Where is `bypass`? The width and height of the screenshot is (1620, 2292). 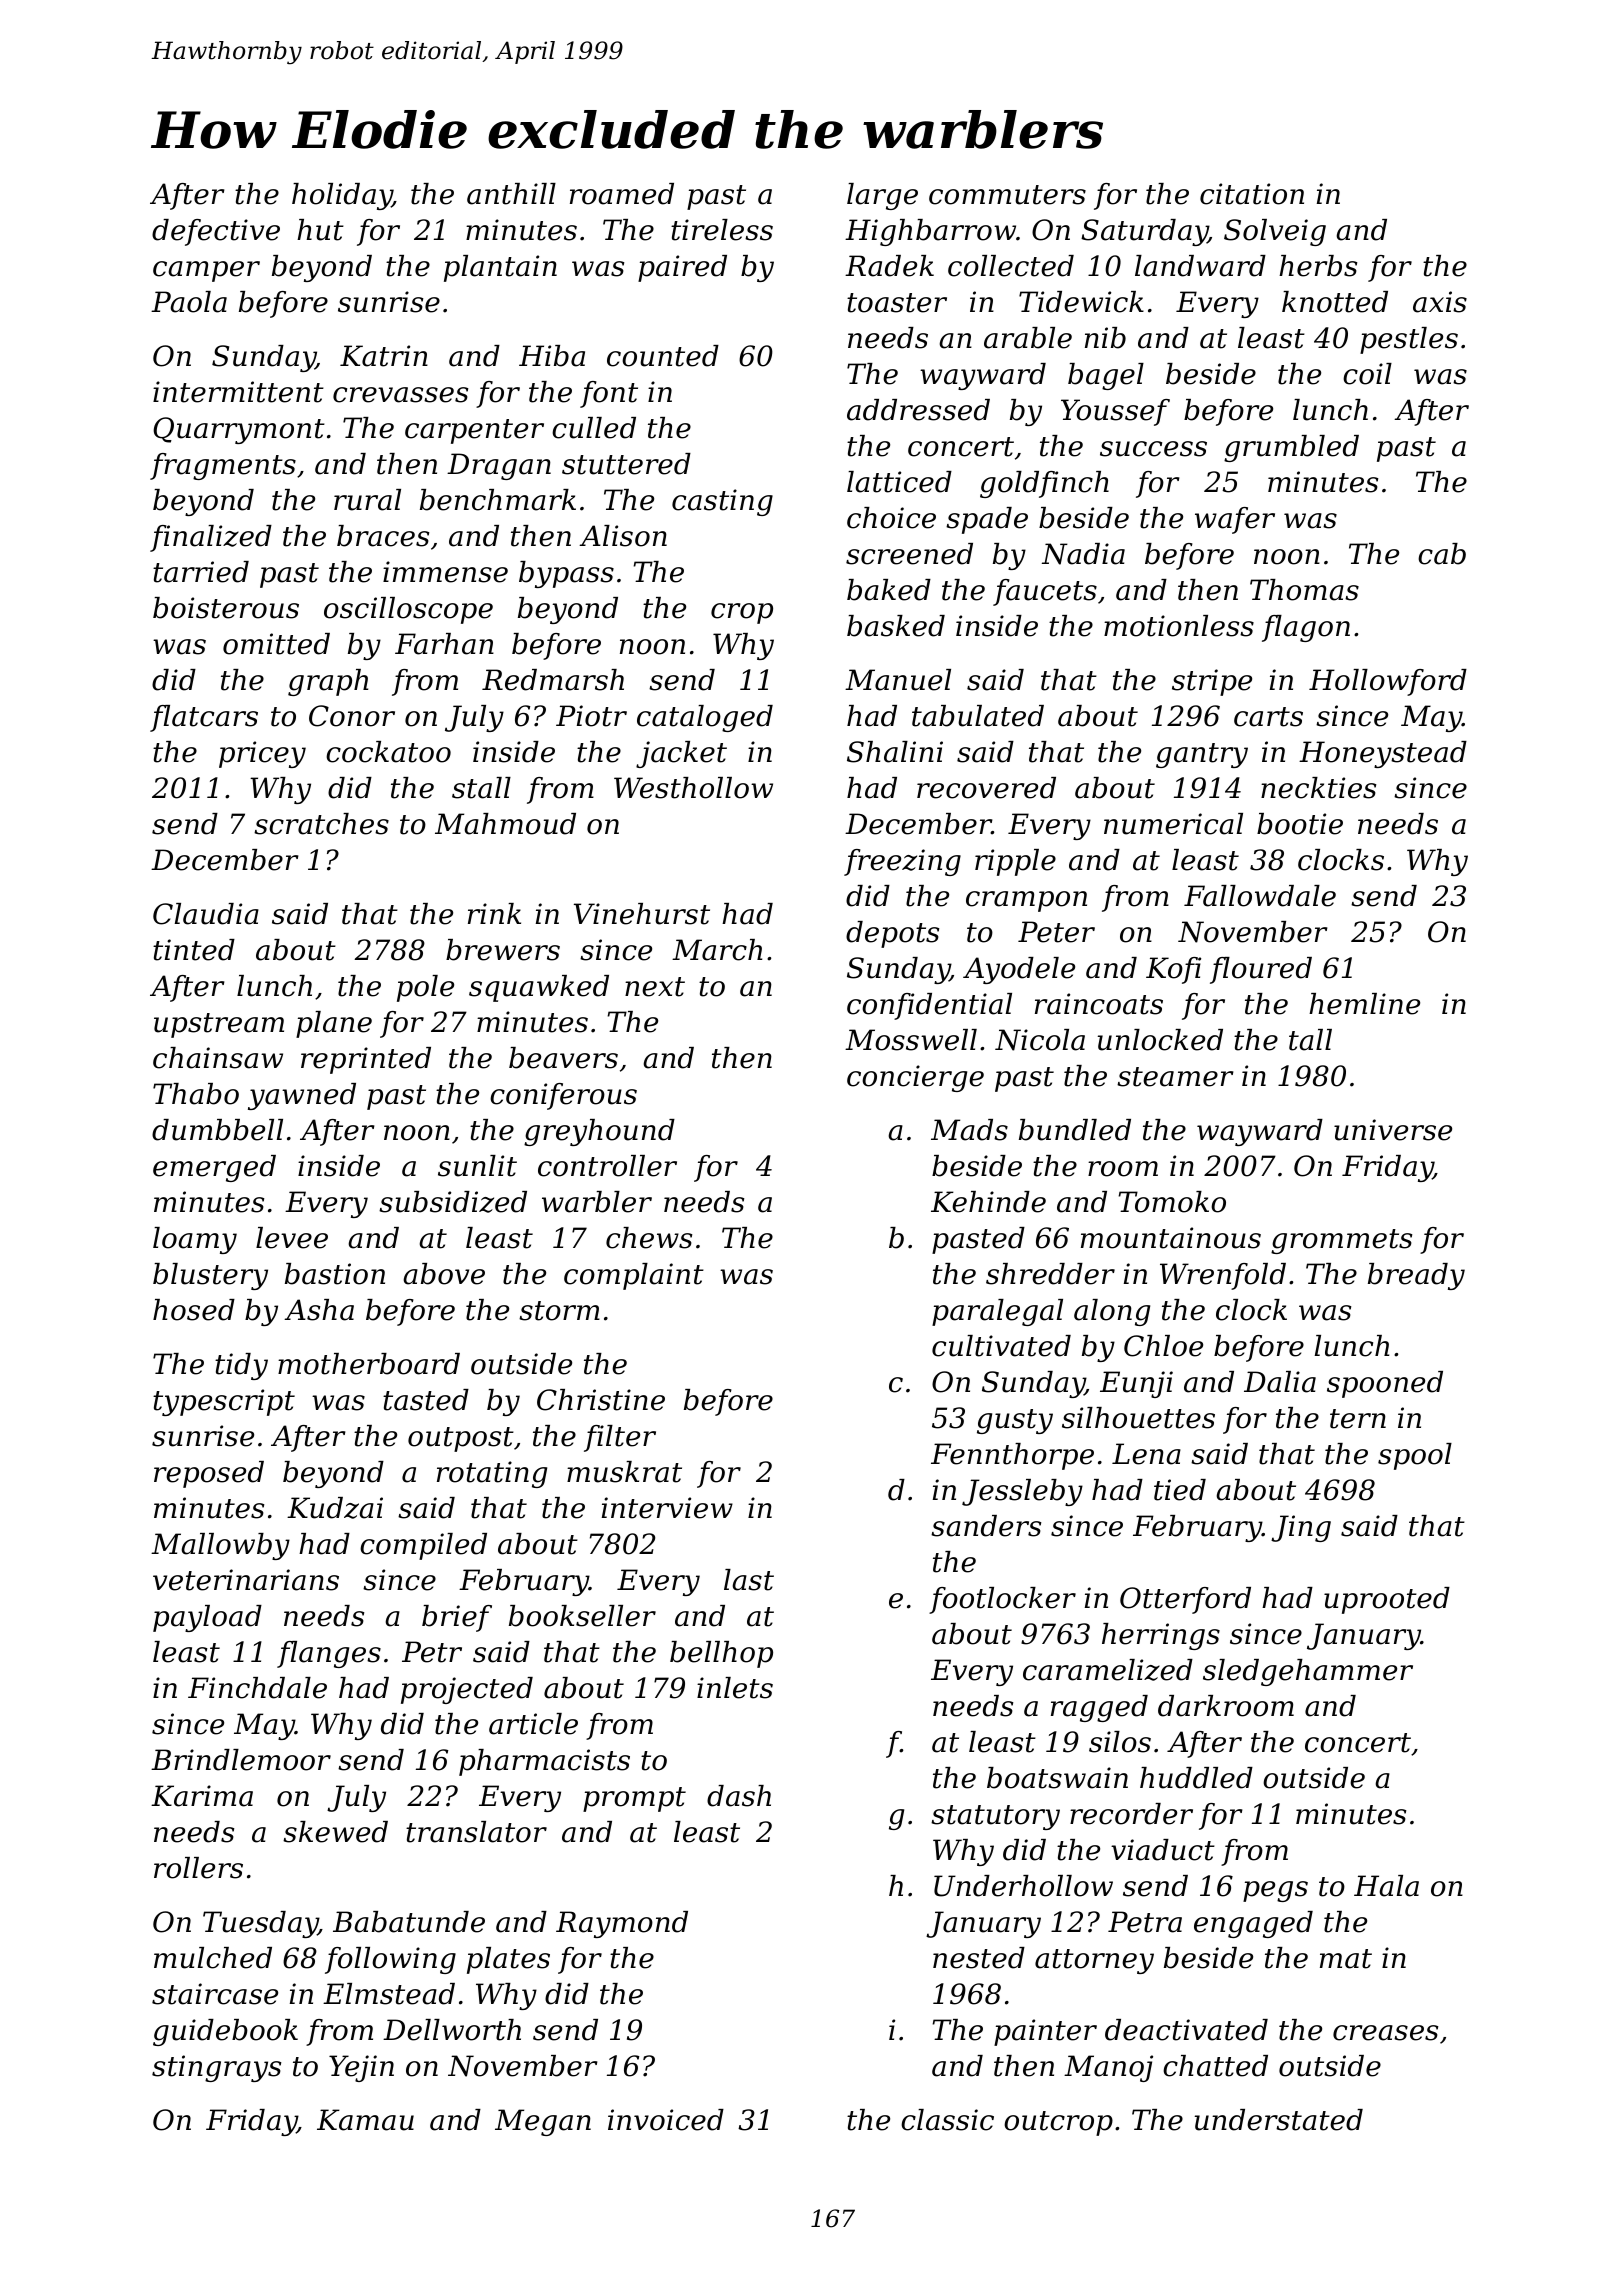 bypass is located at coordinates (566, 574).
